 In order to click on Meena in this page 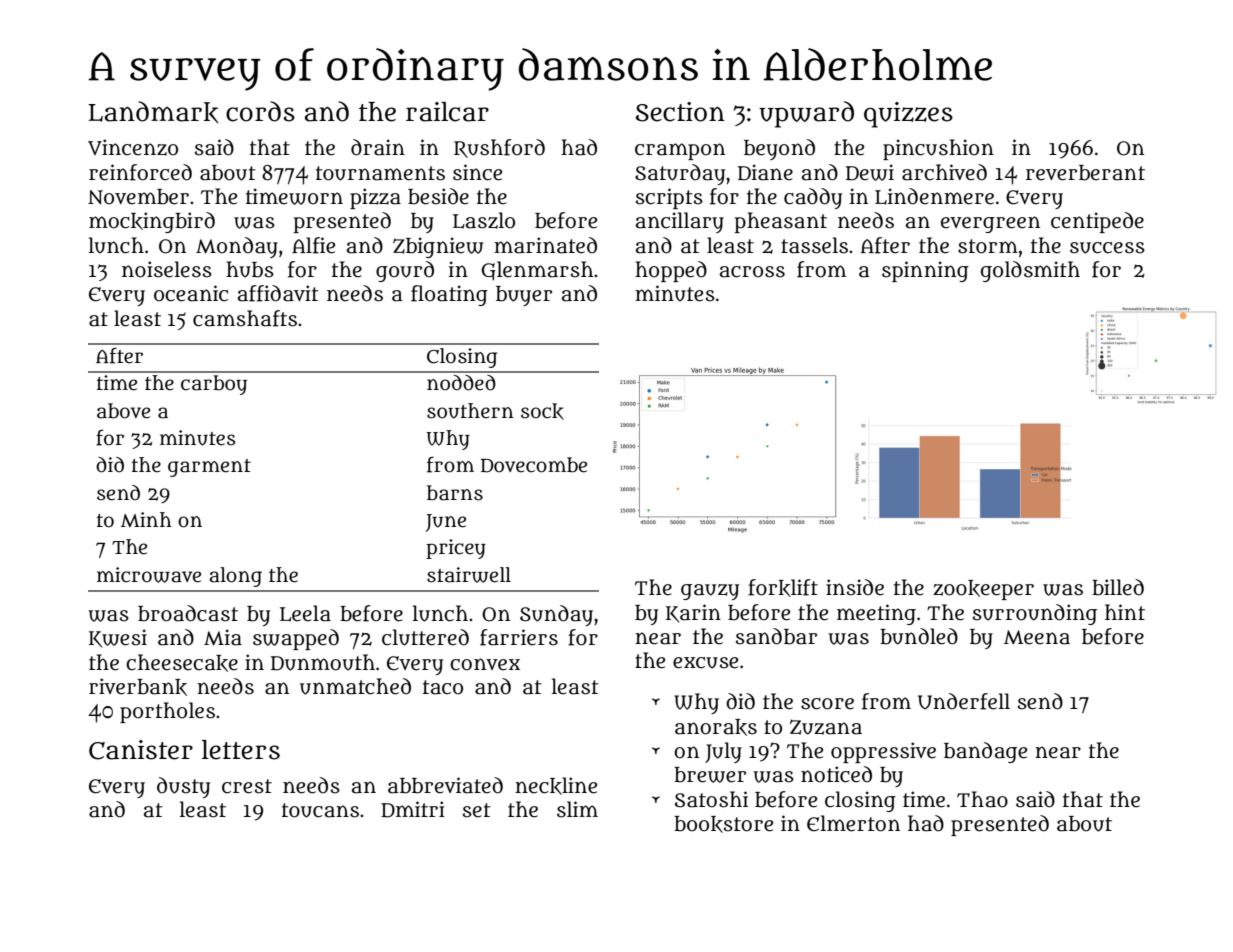, I will do `click(1037, 637)`.
